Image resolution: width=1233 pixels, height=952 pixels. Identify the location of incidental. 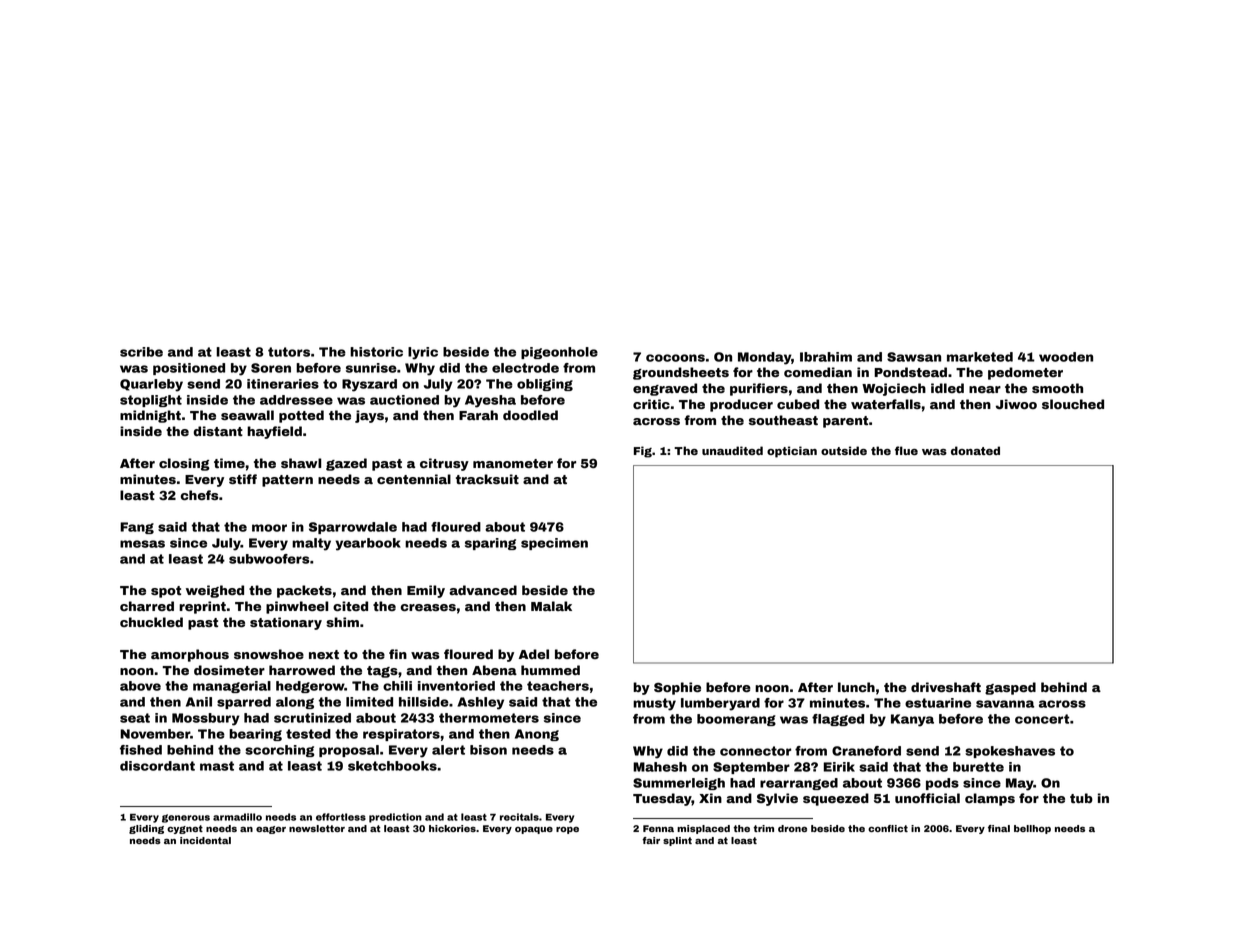
(205, 840).
